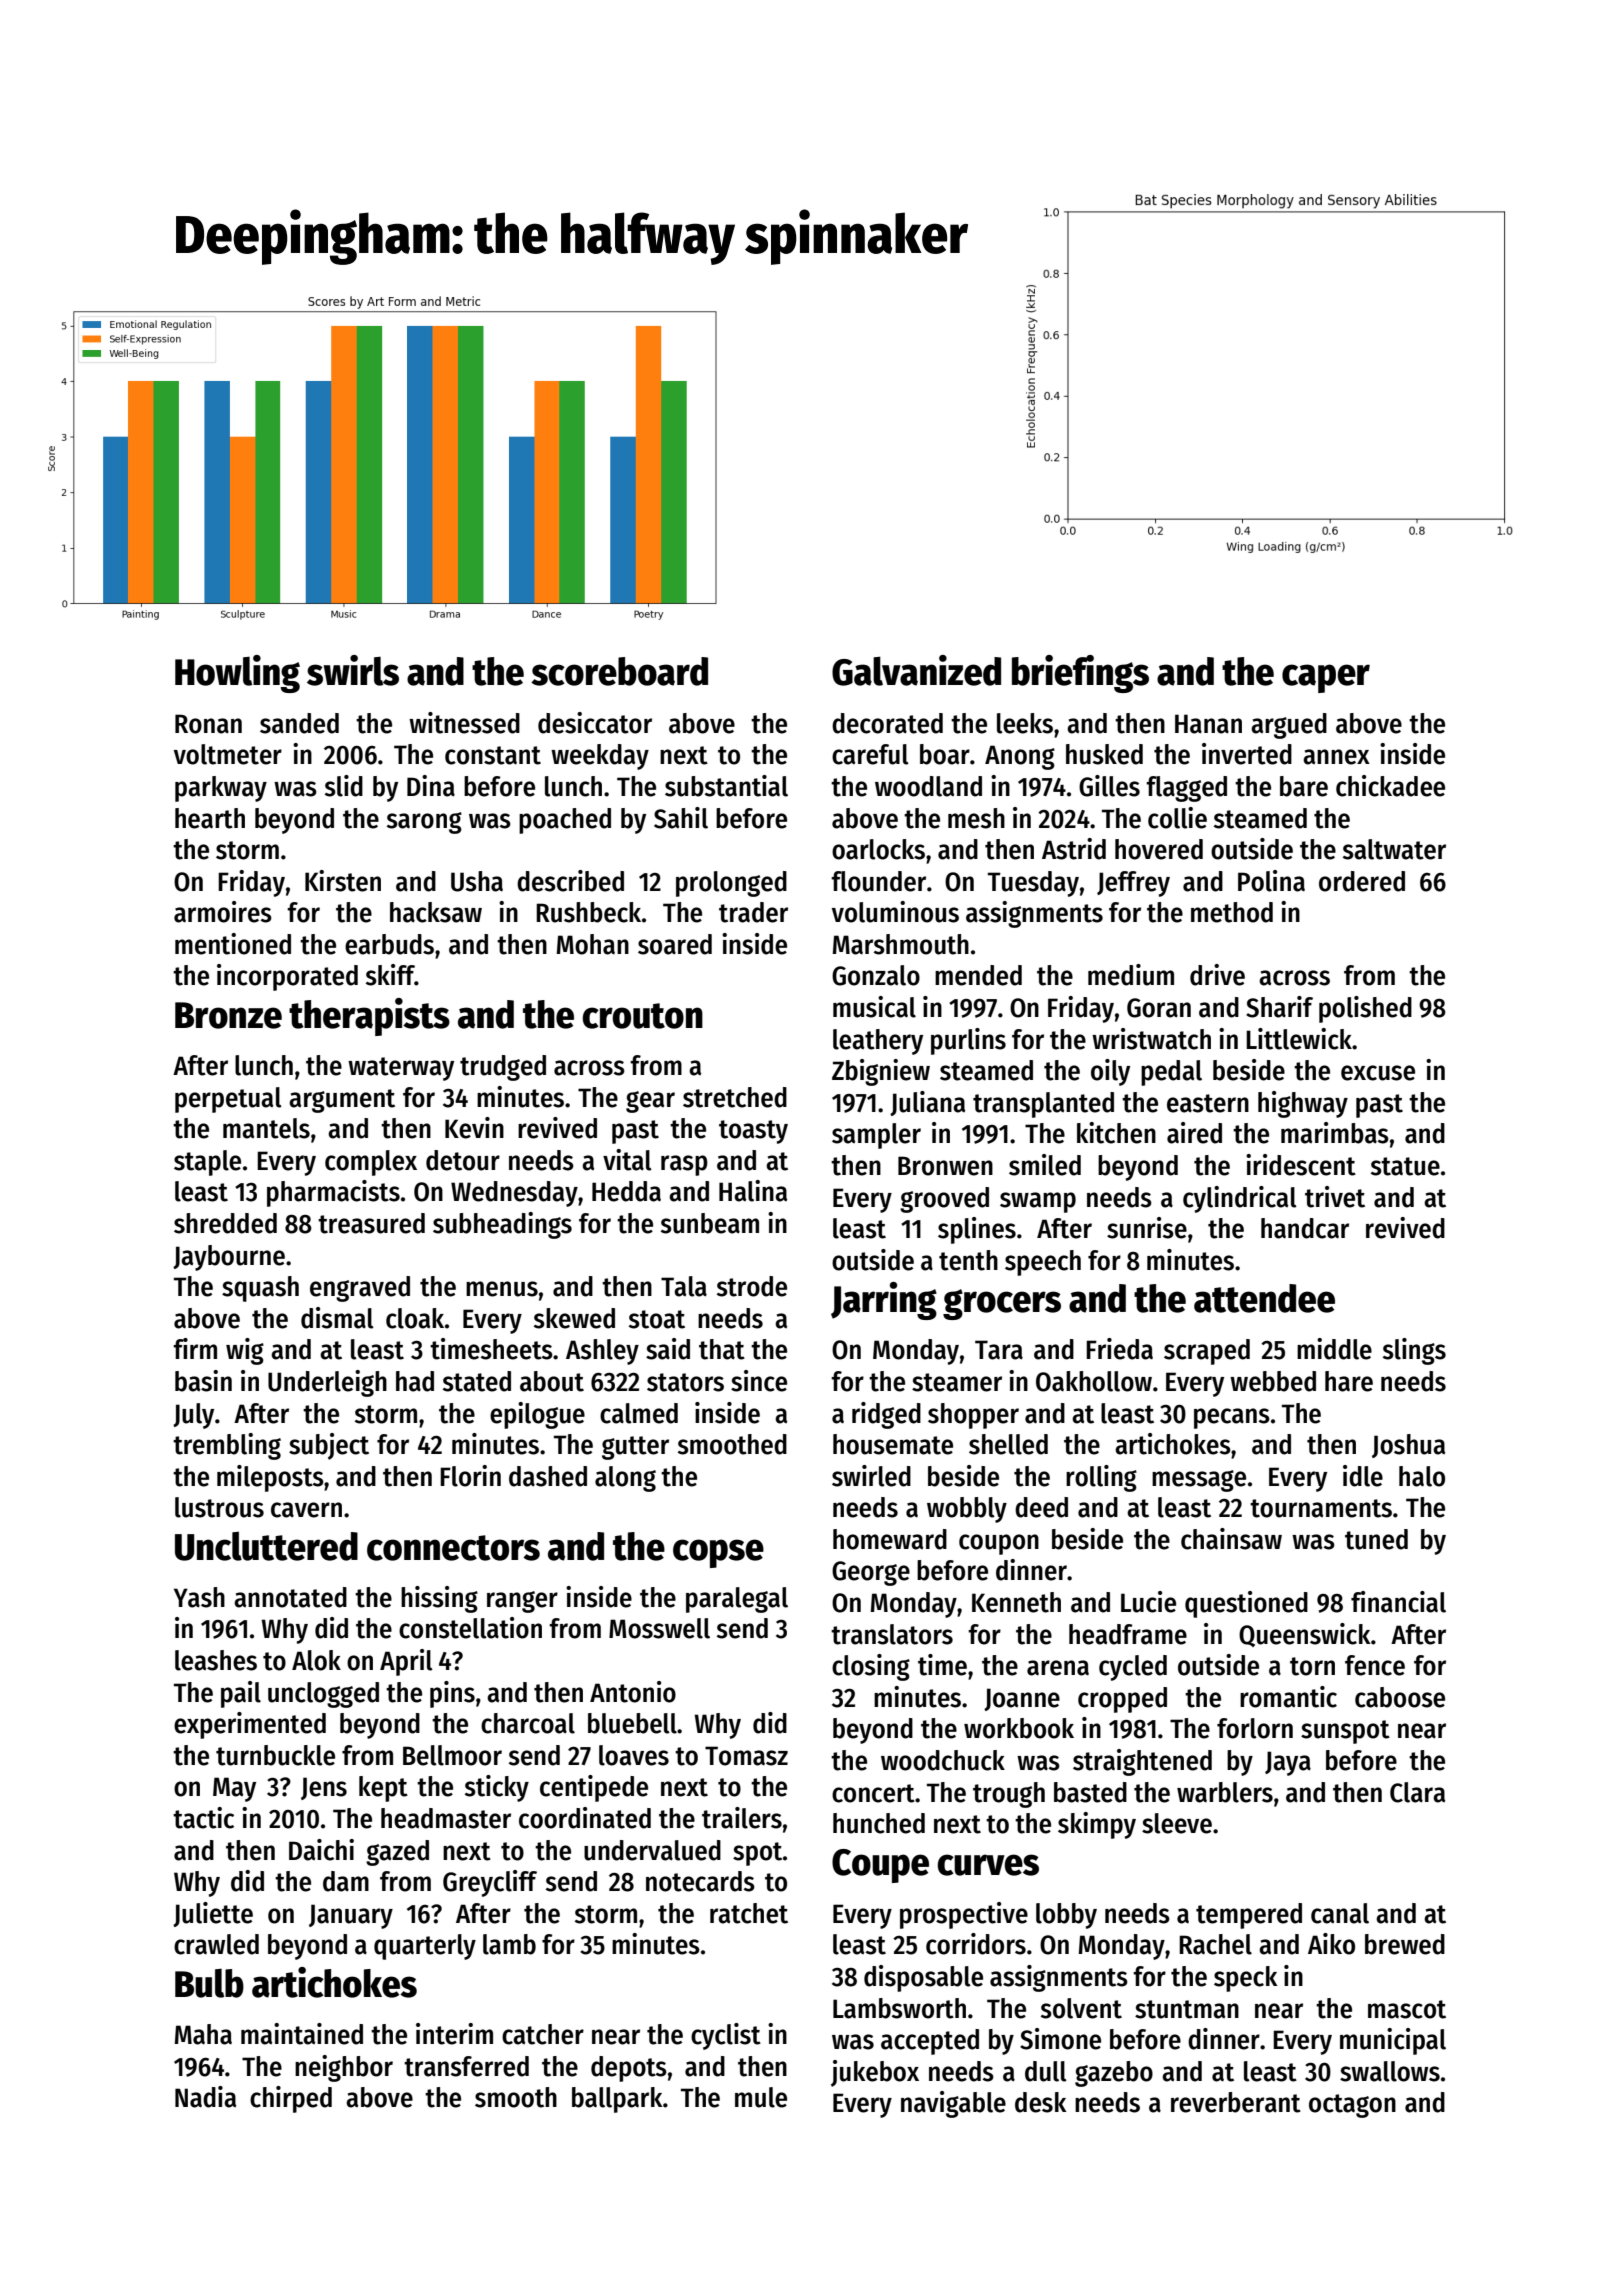 Image resolution: width=1620 pixels, height=2292 pixels. Describe the element at coordinates (1417, 1792) in the image. I see `Clara` at that location.
